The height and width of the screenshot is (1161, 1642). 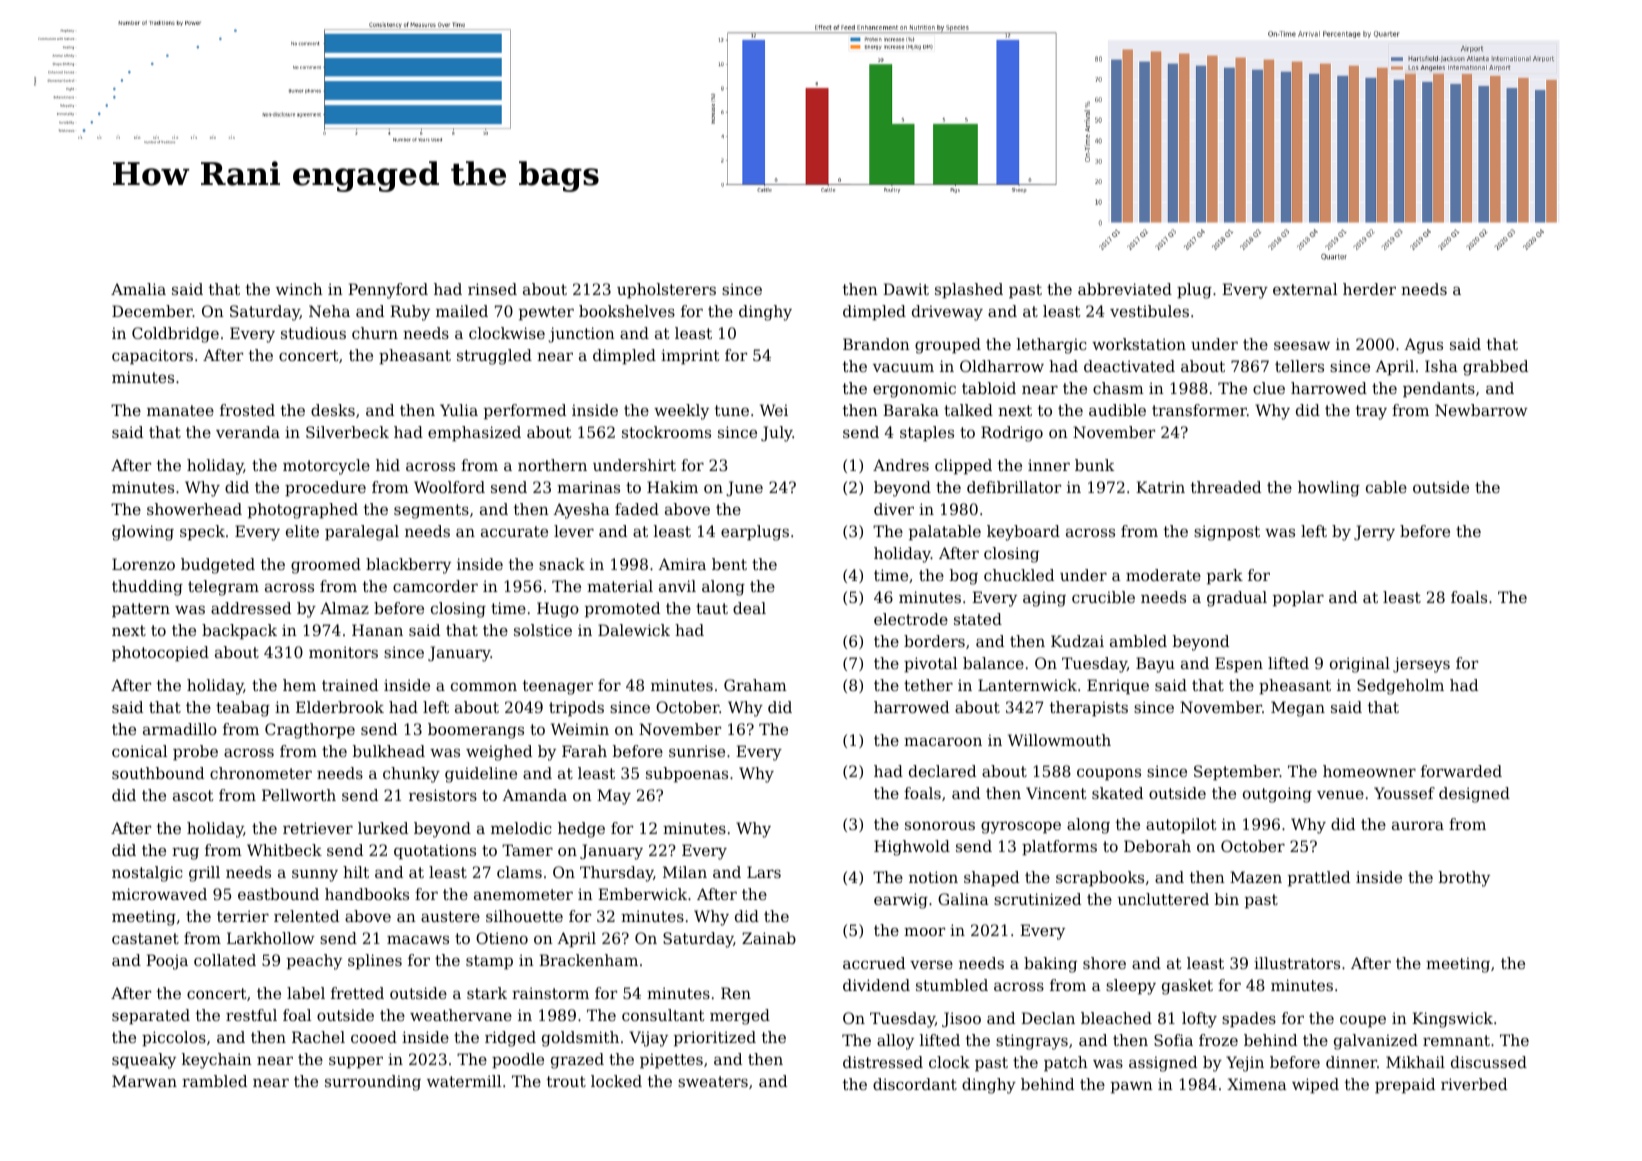 I want to click on faded, so click(x=637, y=509).
